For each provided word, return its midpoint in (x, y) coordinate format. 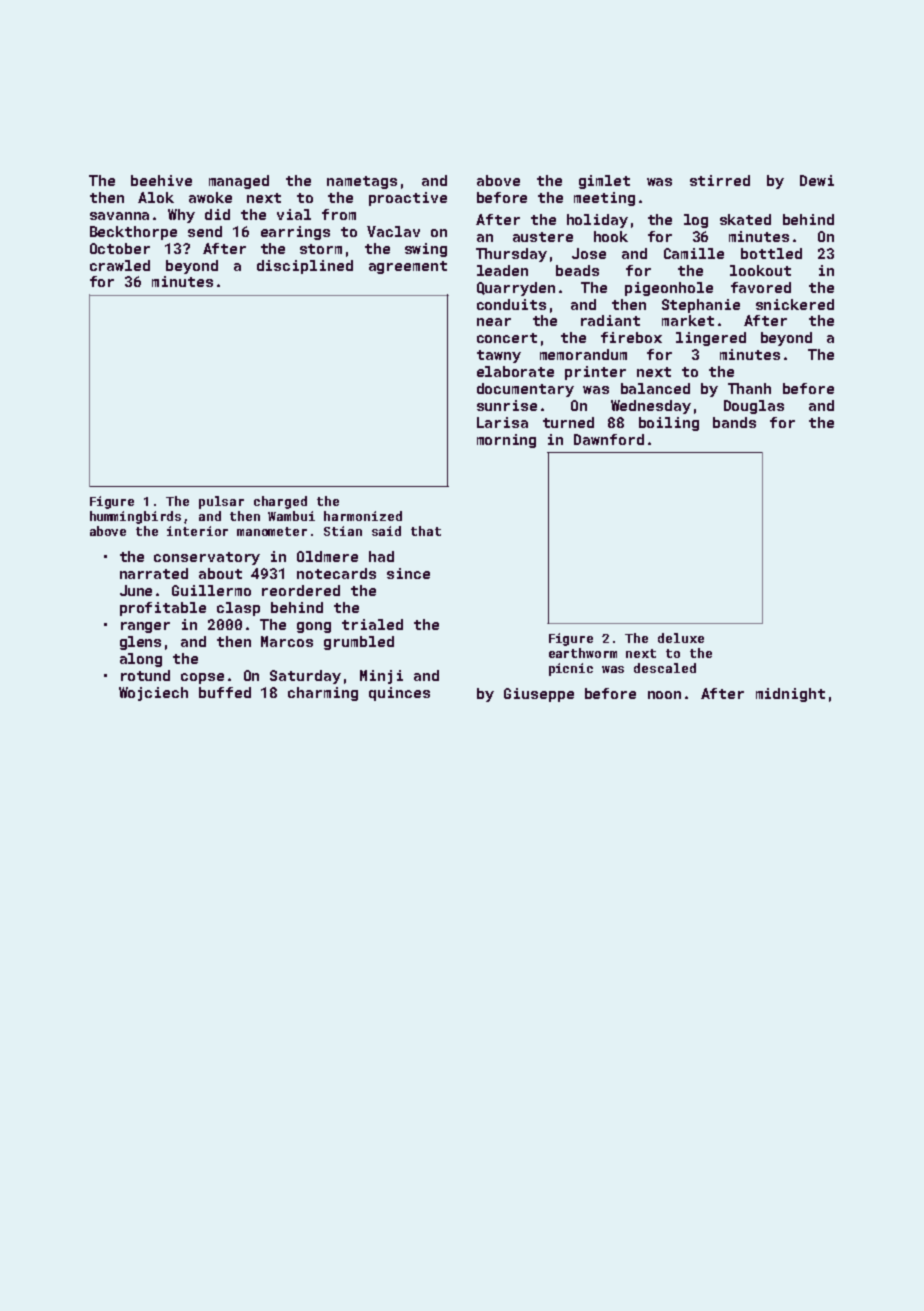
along (141, 660)
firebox (631, 337)
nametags (362, 182)
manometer (272, 531)
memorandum (583, 354)
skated (745, 219)
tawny (499, 356)
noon (664, 695)
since (408, 573)
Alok (156, 197)
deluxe (681, 638)
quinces (399, 694)
